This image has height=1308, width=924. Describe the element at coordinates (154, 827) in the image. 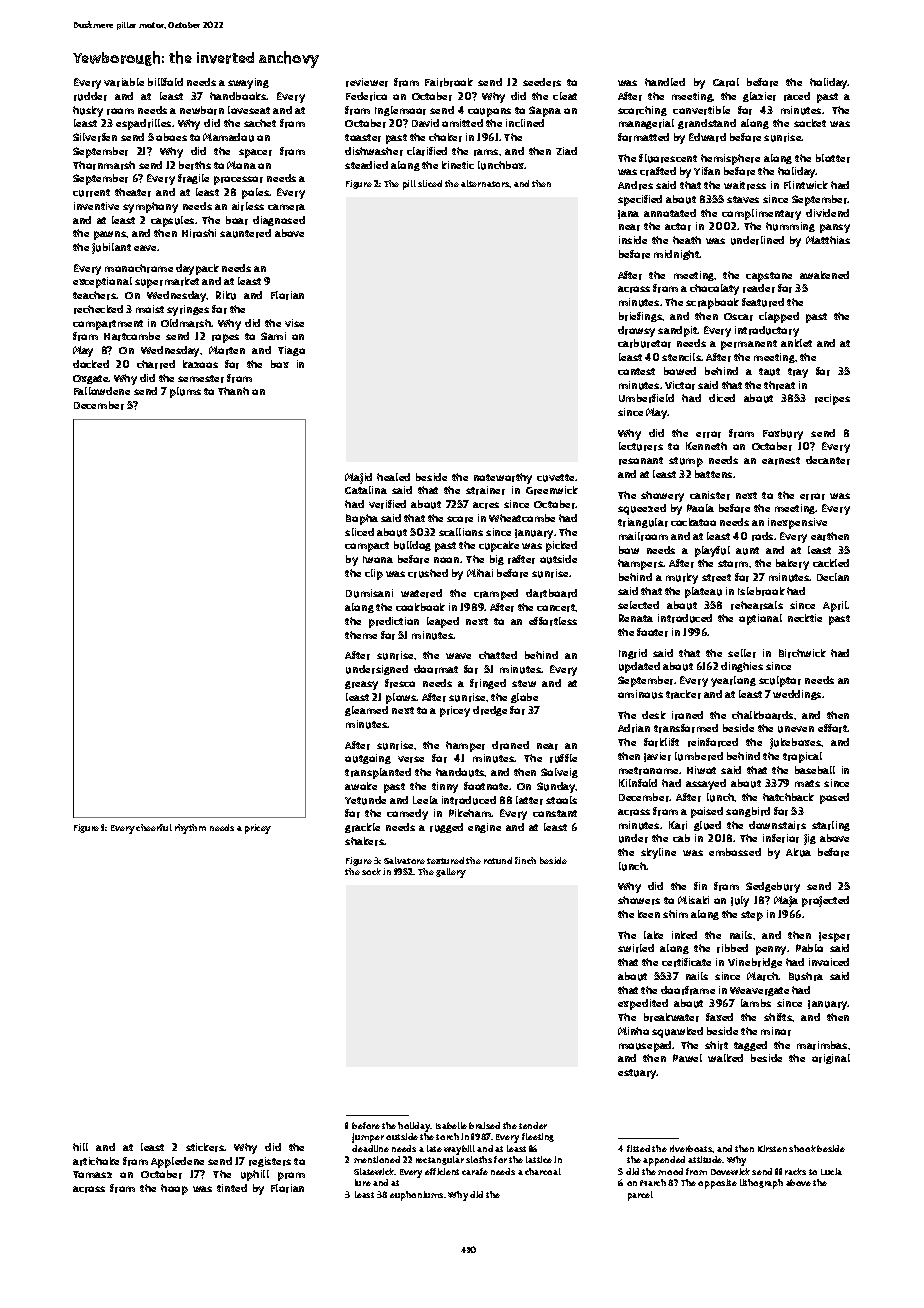

I see `cheerful` at that location.
